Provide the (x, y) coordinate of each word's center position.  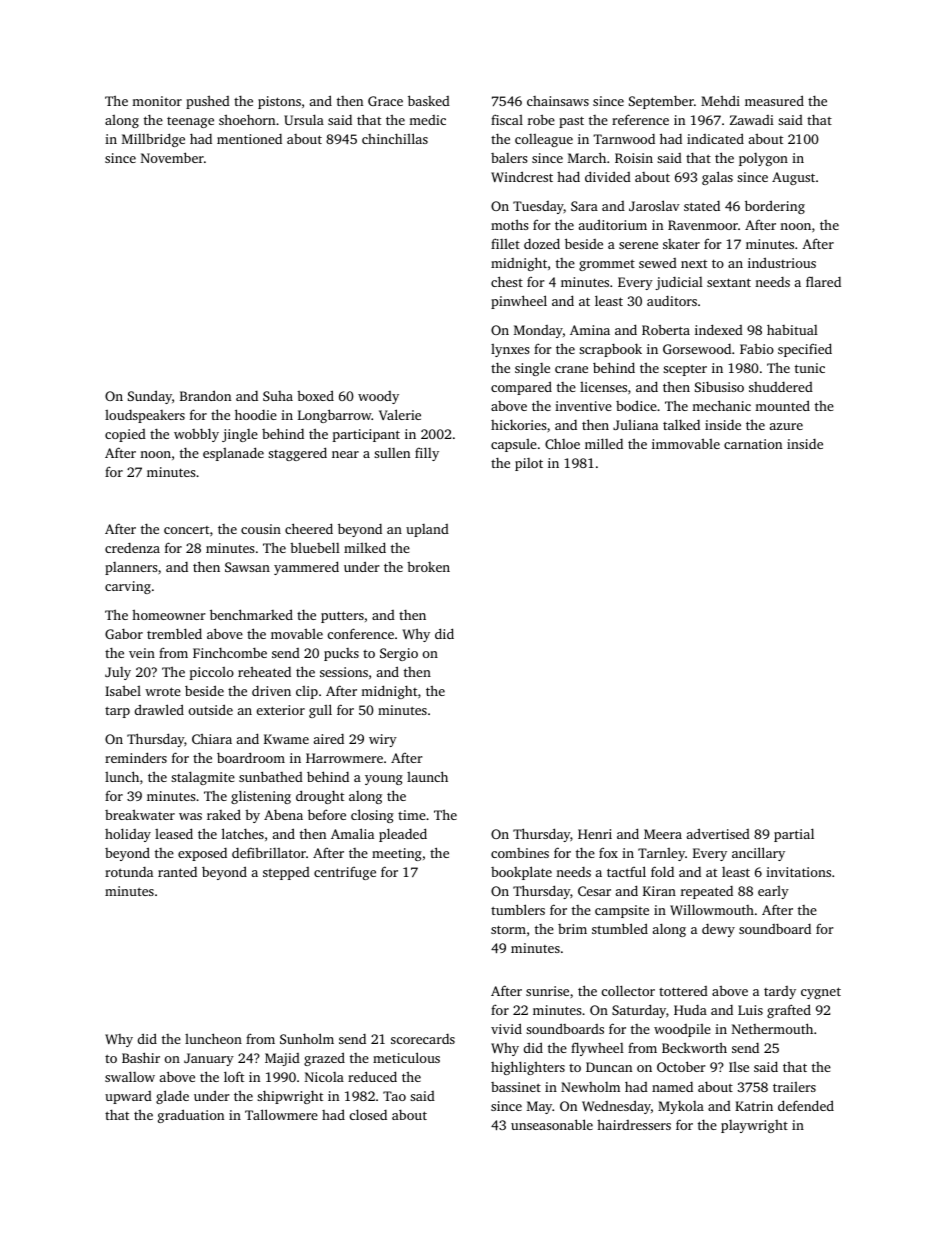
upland (427, 530)
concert (186, 530)
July (118, 673)
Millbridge (153, 140)
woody (378, 397)
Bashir (141, 1057)
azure (786, 426)
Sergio (399, 654)
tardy (780, 992)
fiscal (507, 119)
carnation (753, 444)
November (172, 157)
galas (717, 178)
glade (172, 1097)
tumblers (518, 909)
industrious (782, 262)
